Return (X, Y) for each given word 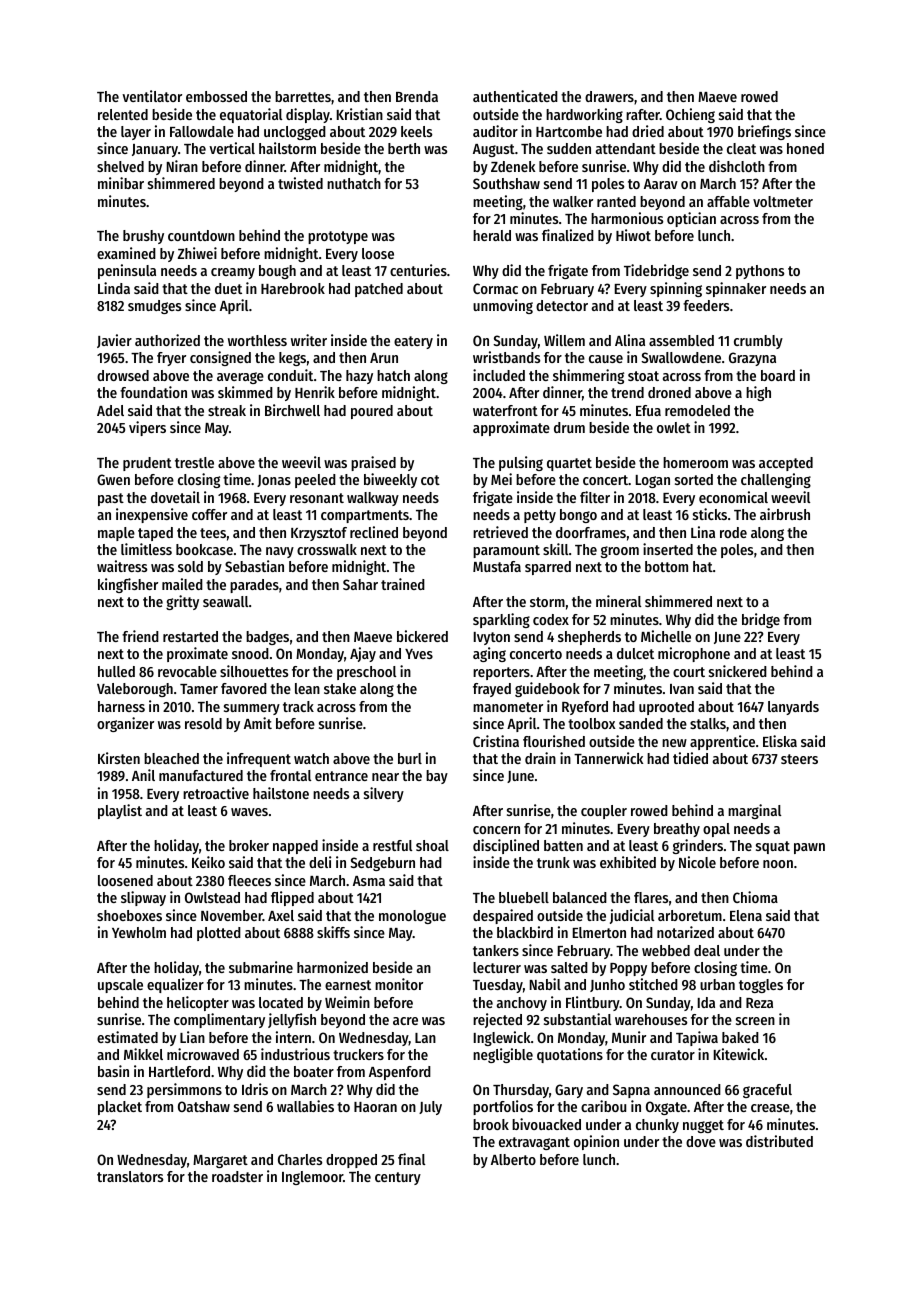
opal (716, 830)
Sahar (360, 584)
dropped (351, 1161)
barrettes (303, 96)
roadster (237, 1176)
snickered (738, 671)
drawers (609, 96)
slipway (143, 898)
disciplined (506, 846)
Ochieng (690, 115)
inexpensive (152, 515)
